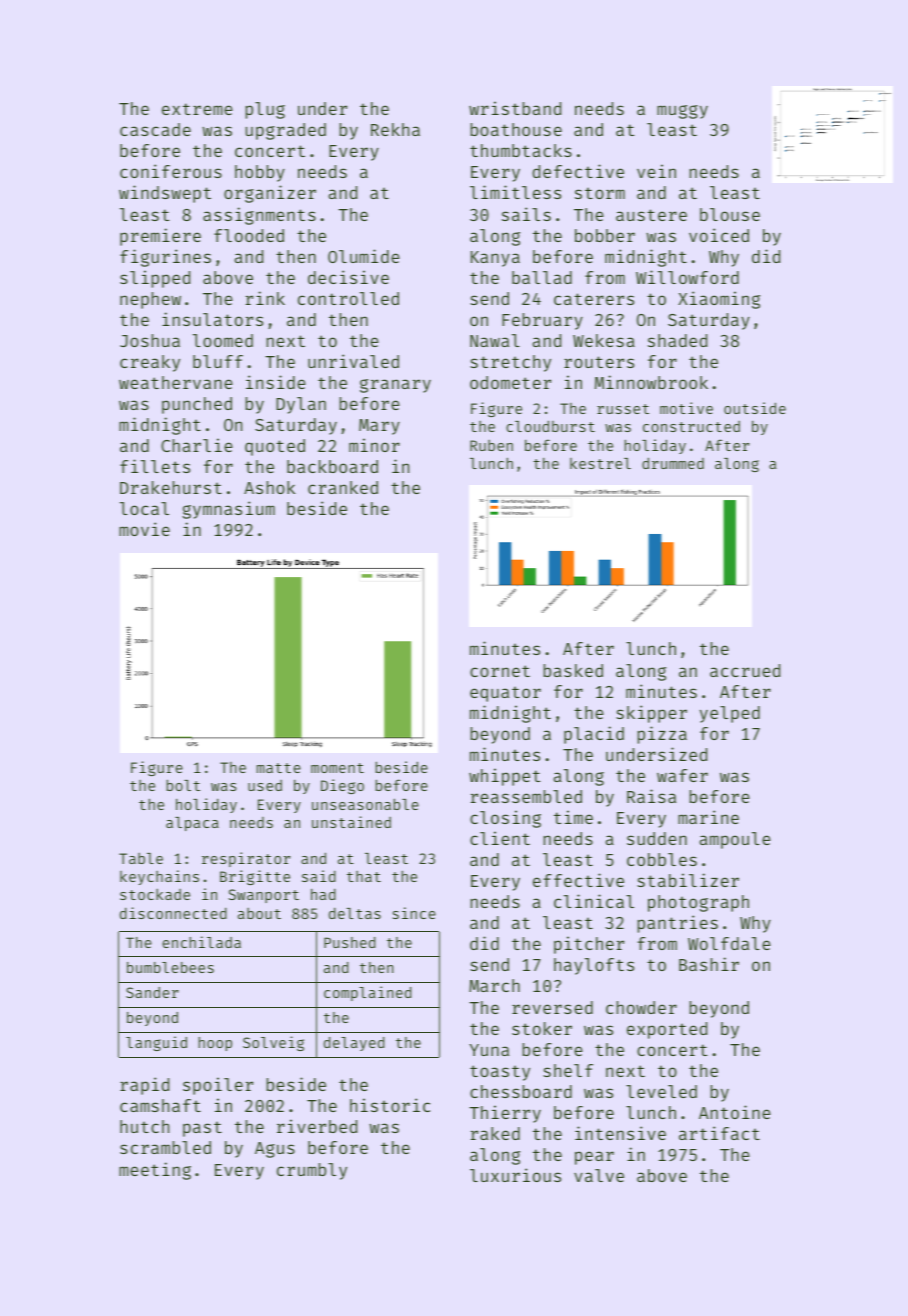  I want to click on used, so click(265, 785).
